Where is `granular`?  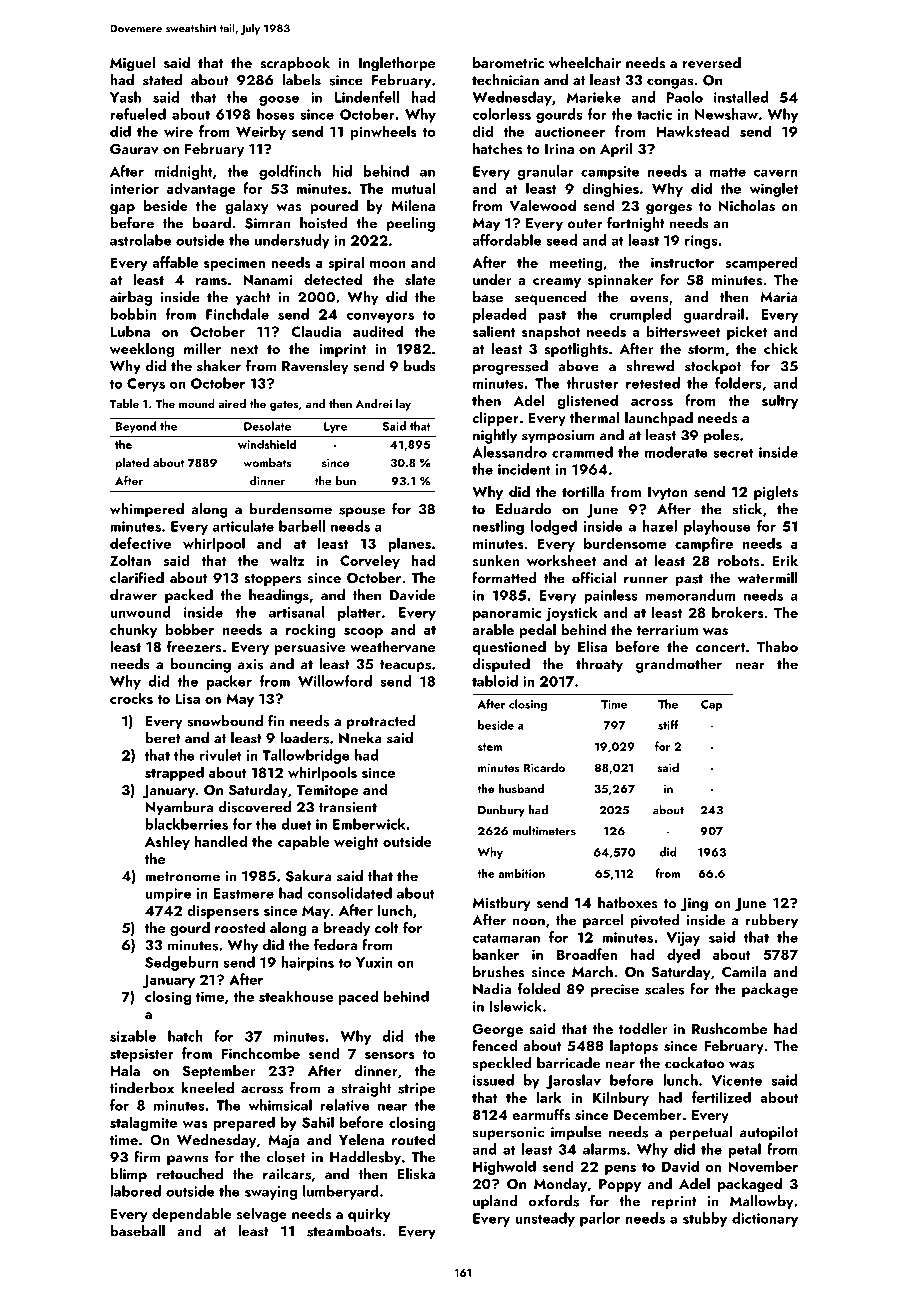
granular is located at coordinates (545, 172).
